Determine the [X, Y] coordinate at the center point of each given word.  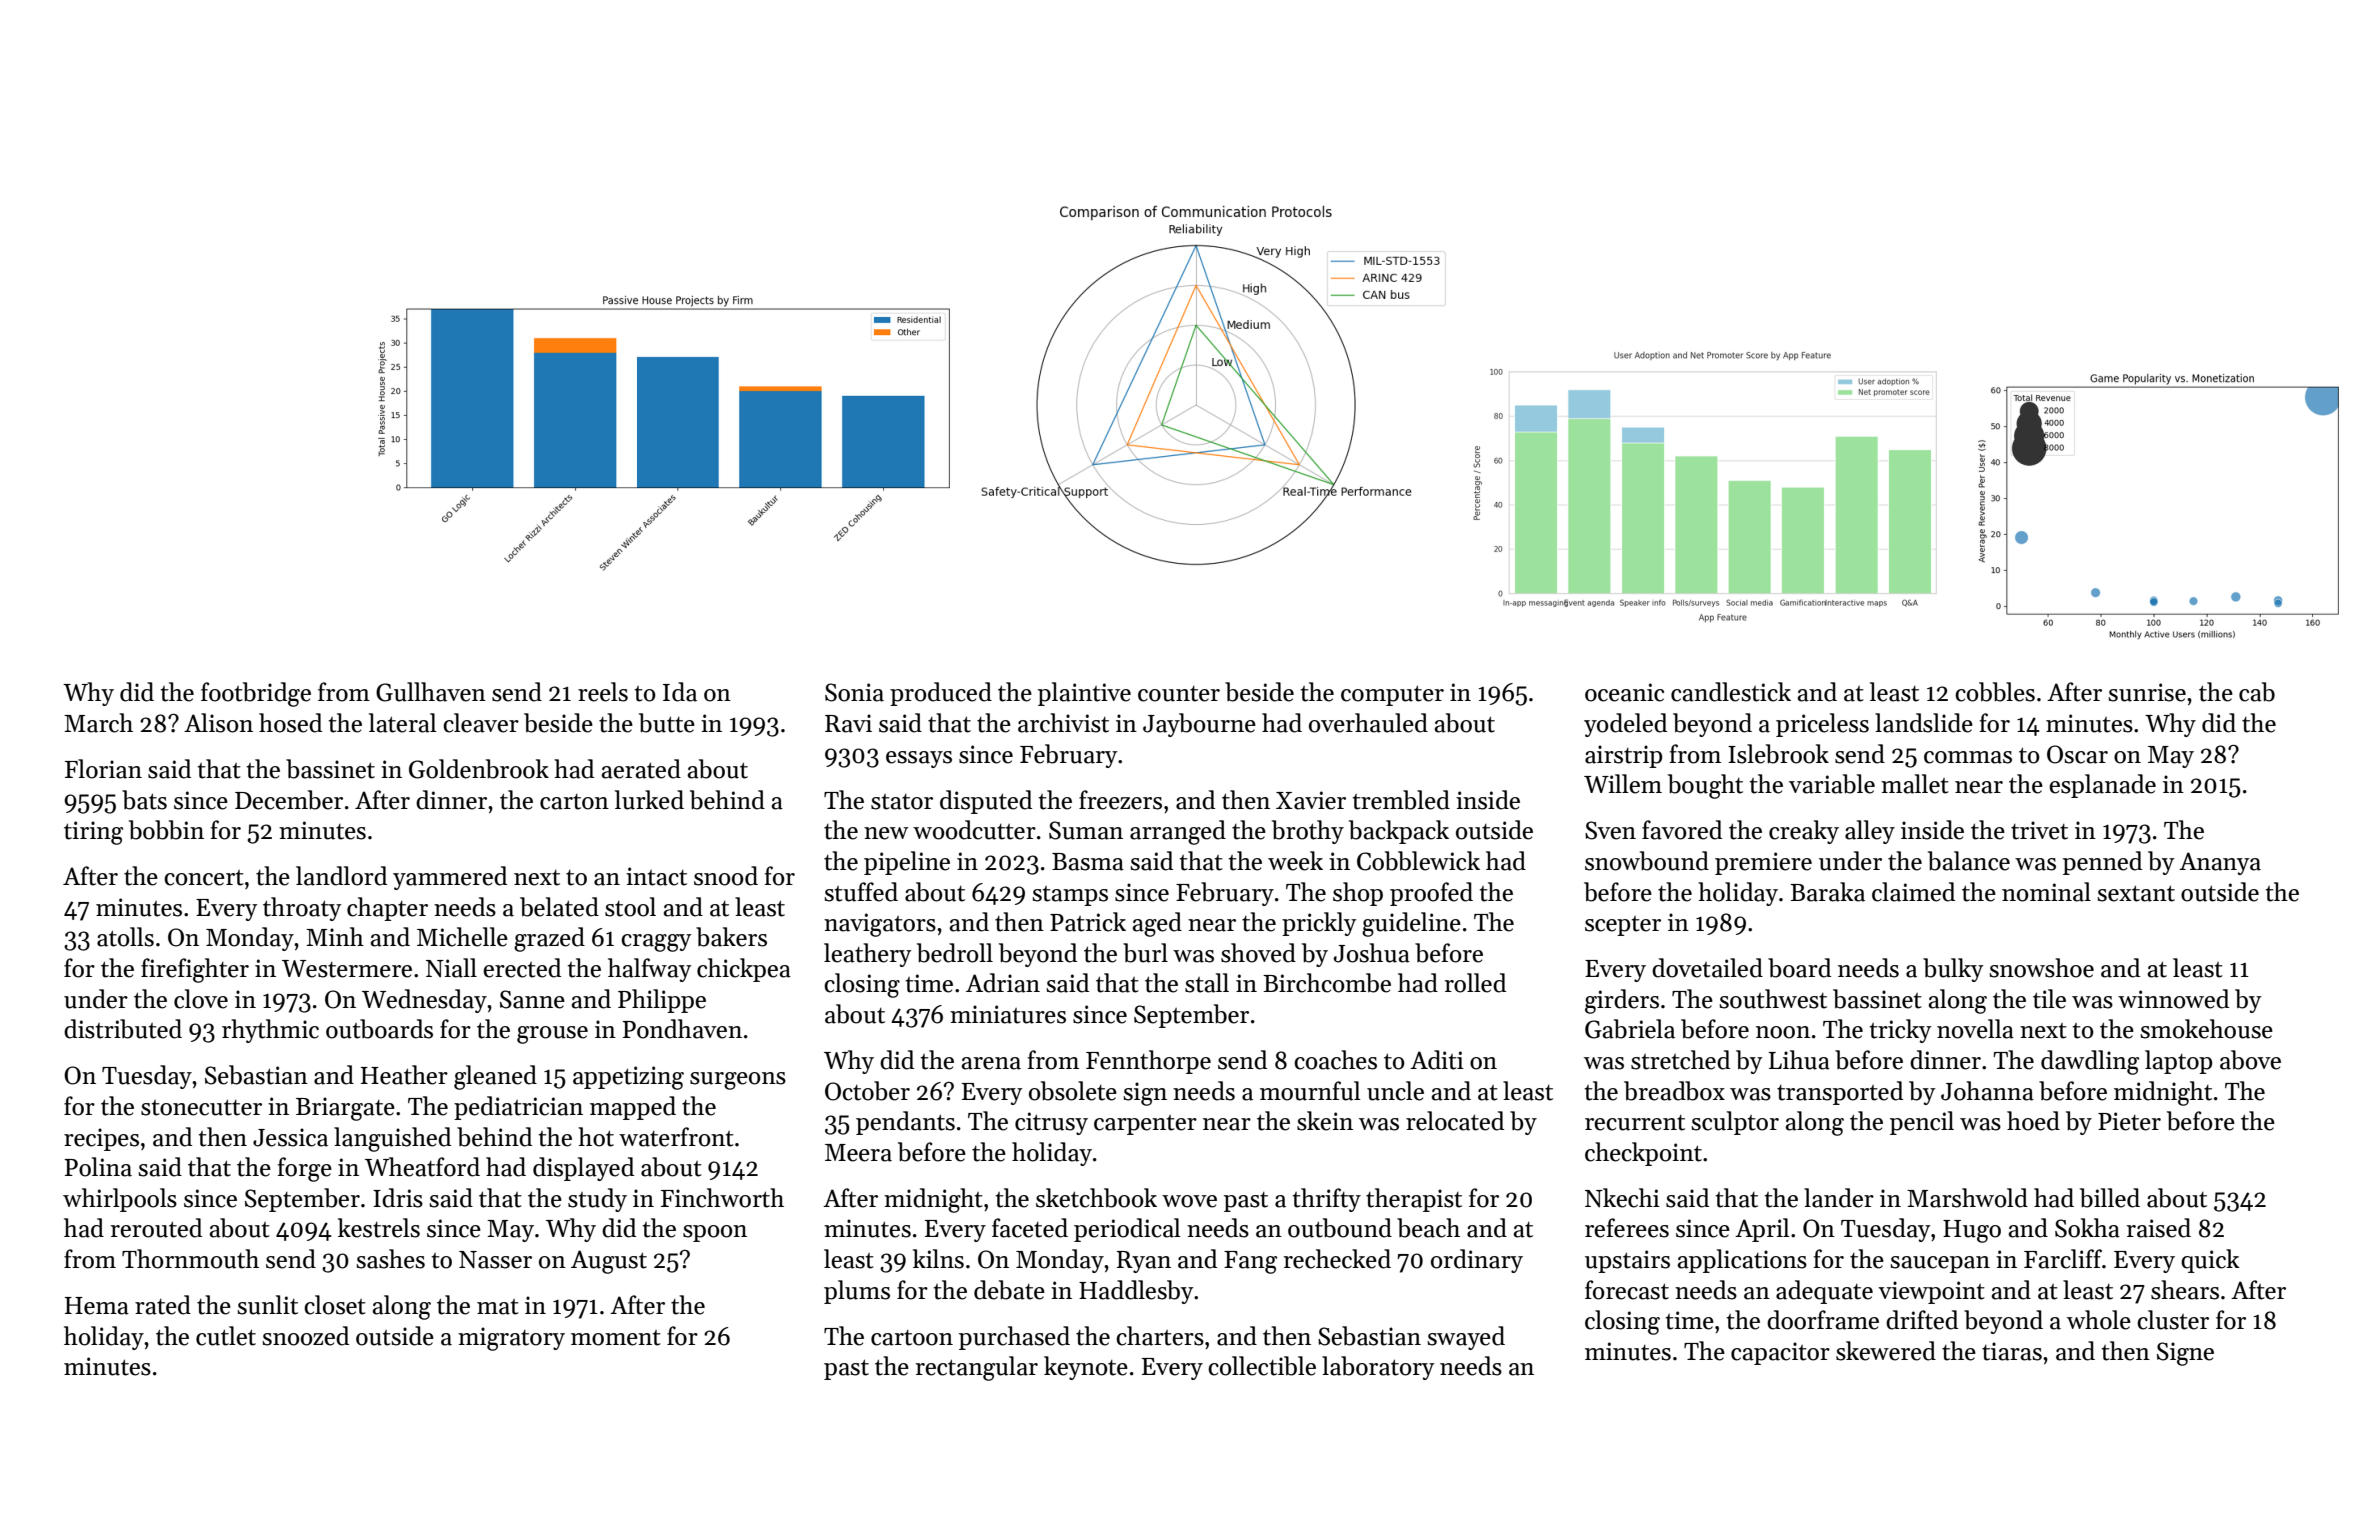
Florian [103, 769]
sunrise [2147, 692]
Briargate [345, 1109]
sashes [390, 1259]
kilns [938, 1259]
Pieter [2129, 1121]
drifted [1922, 1320]
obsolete [1073, 1091]
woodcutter [974, 830]
